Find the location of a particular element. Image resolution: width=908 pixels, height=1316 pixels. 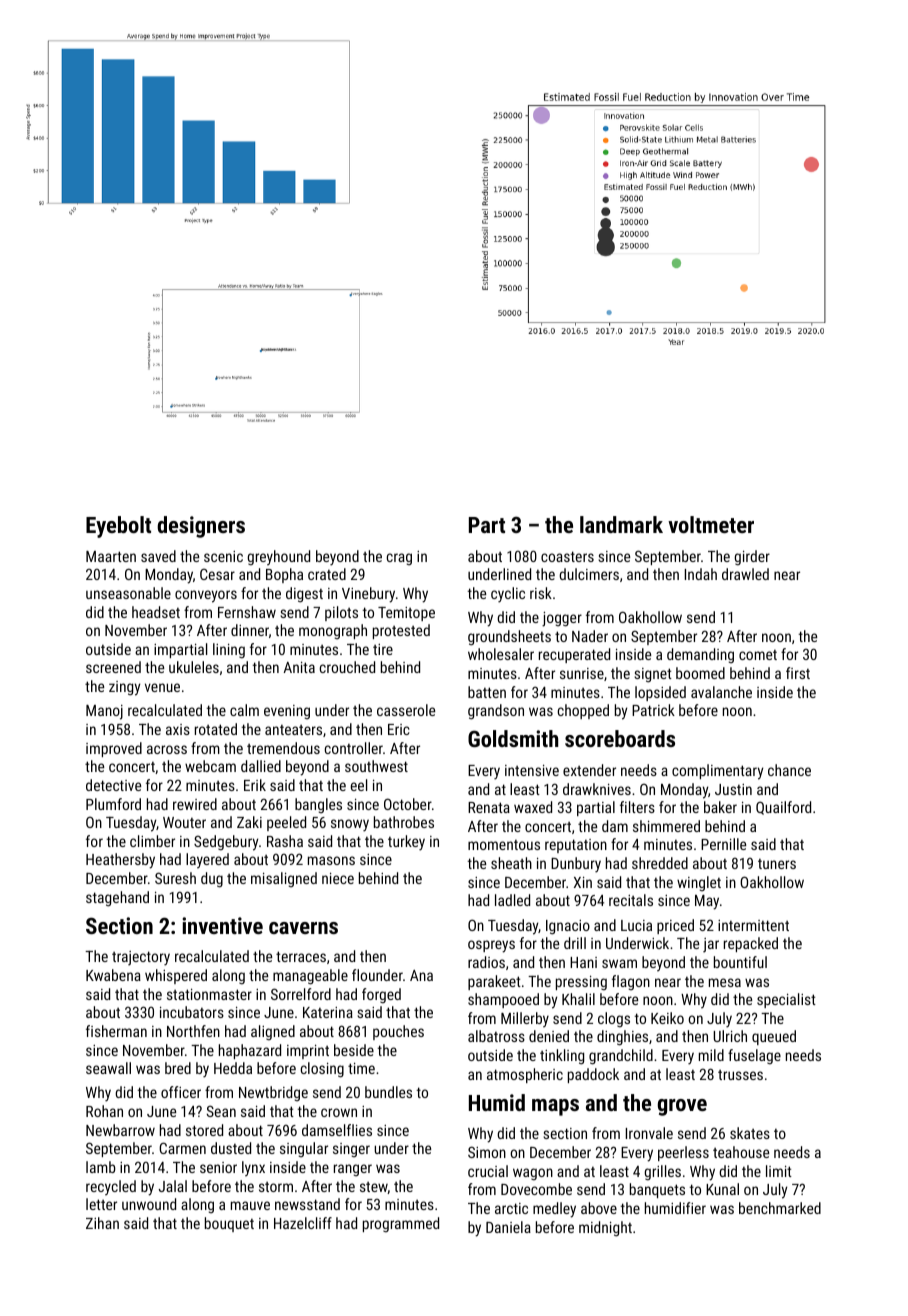

bouquet is located at coordinates (229, 1224).
